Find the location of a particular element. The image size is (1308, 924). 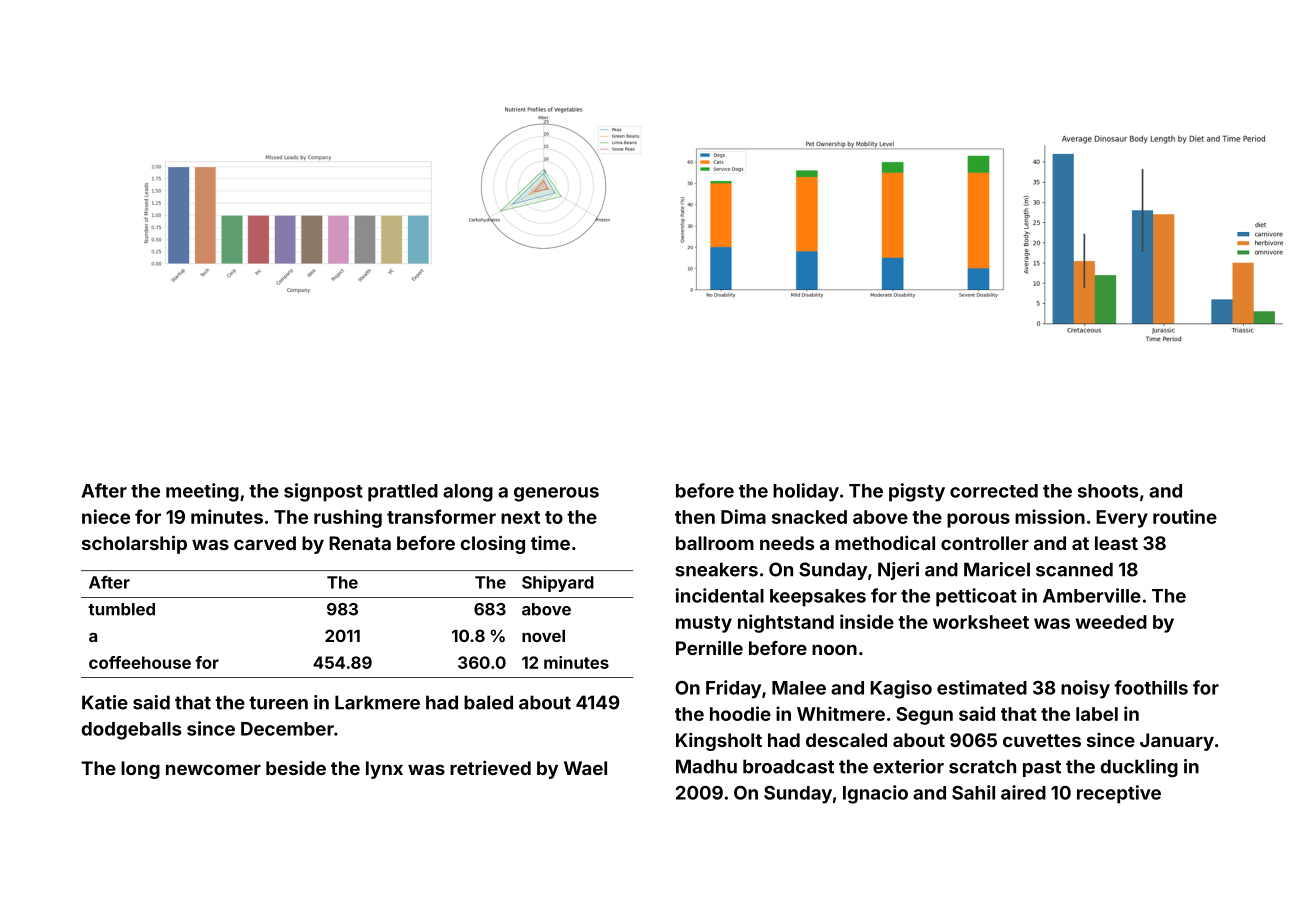

closing is located at coordinates (493, 544).
